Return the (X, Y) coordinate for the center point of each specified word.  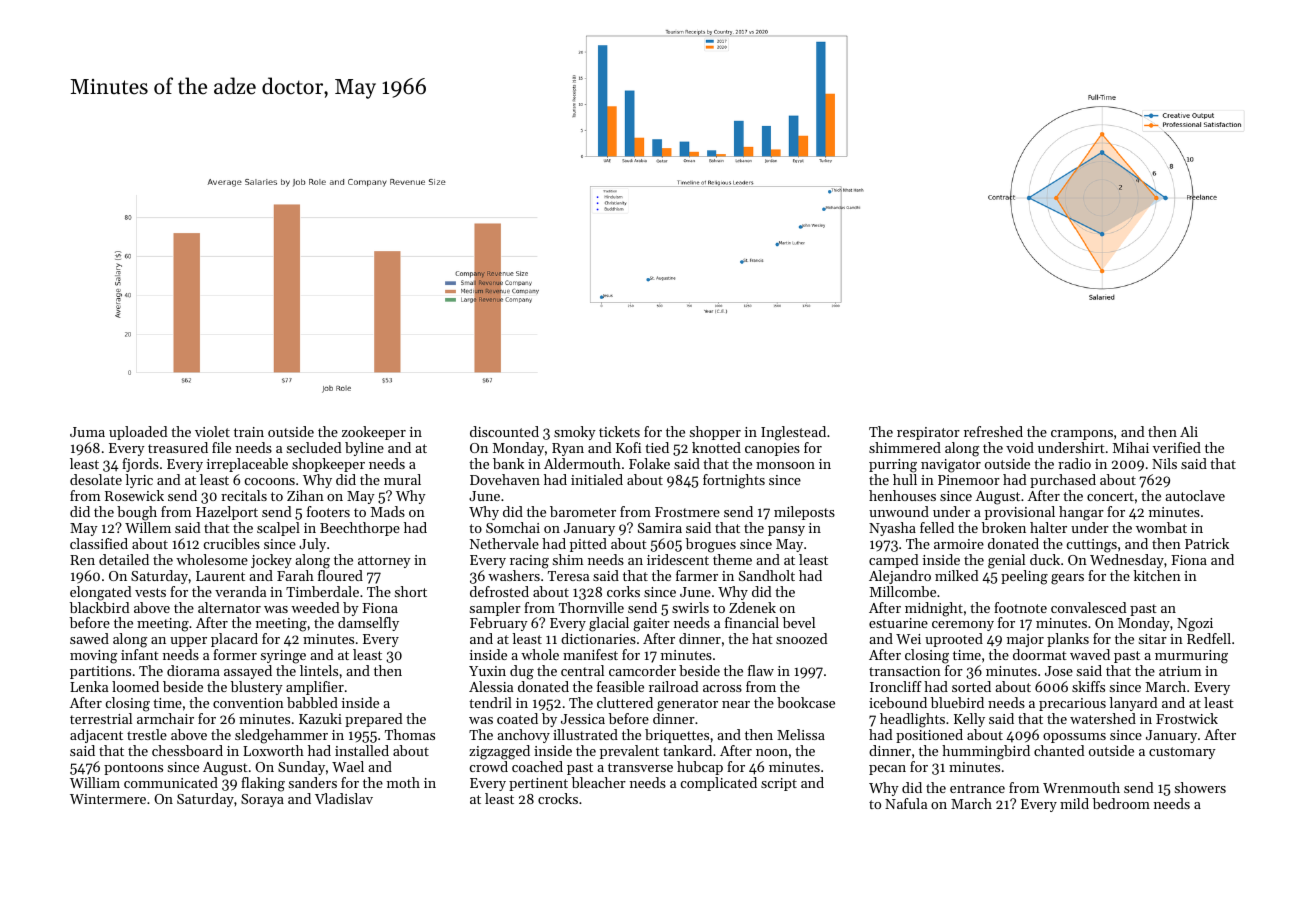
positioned (929, 736)
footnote (1020, 607)
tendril (490, 702)
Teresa (568, 576)
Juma (87, 432)
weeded (315, 607)
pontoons (133, 769)
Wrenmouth (1081, 787)
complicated (719, 784)
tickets (619, 431)
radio (1074, 463)
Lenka (89, 686)
